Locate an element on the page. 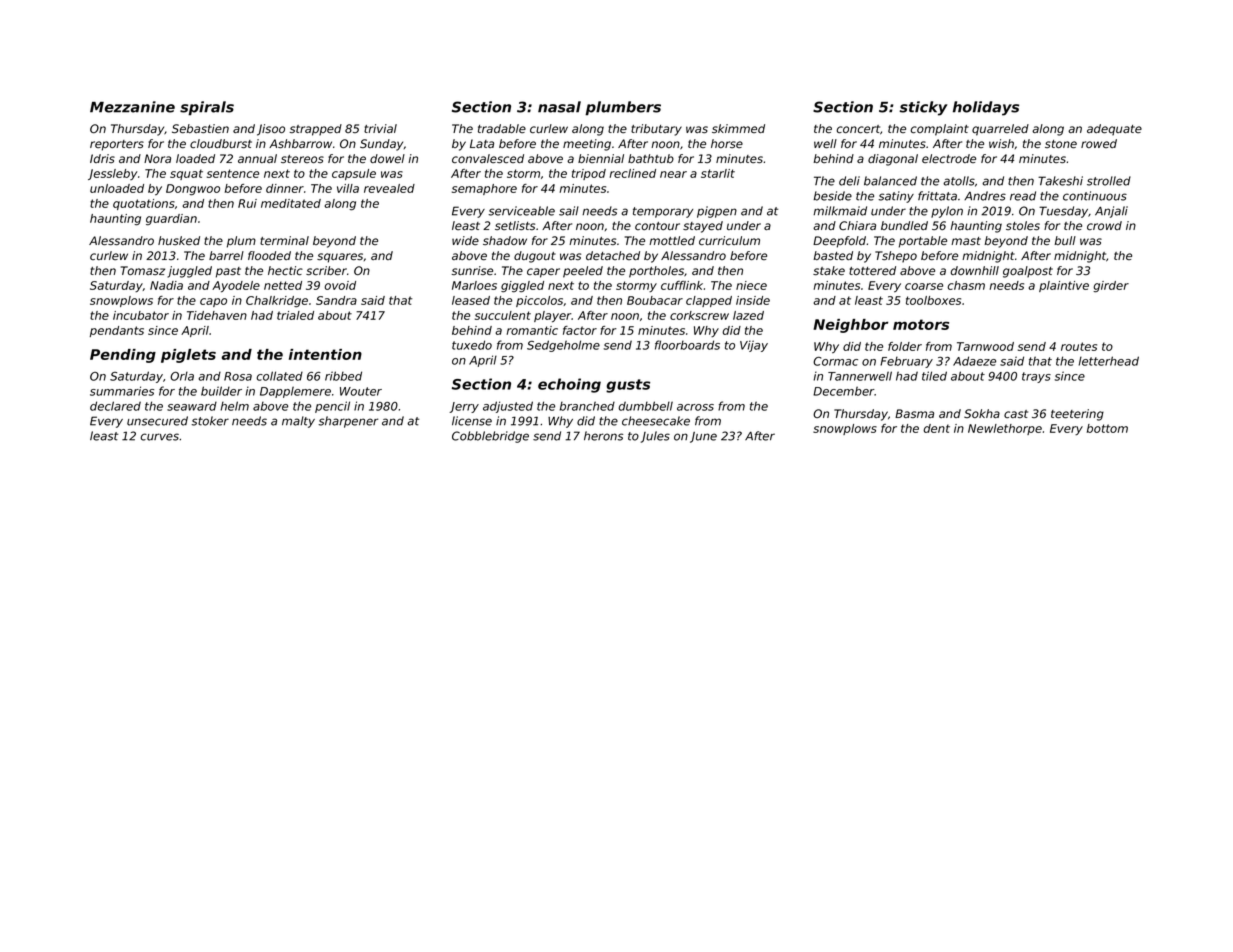 The width and height of the page is (1233, 952). adequate is located at coordinates (1114, 130).
